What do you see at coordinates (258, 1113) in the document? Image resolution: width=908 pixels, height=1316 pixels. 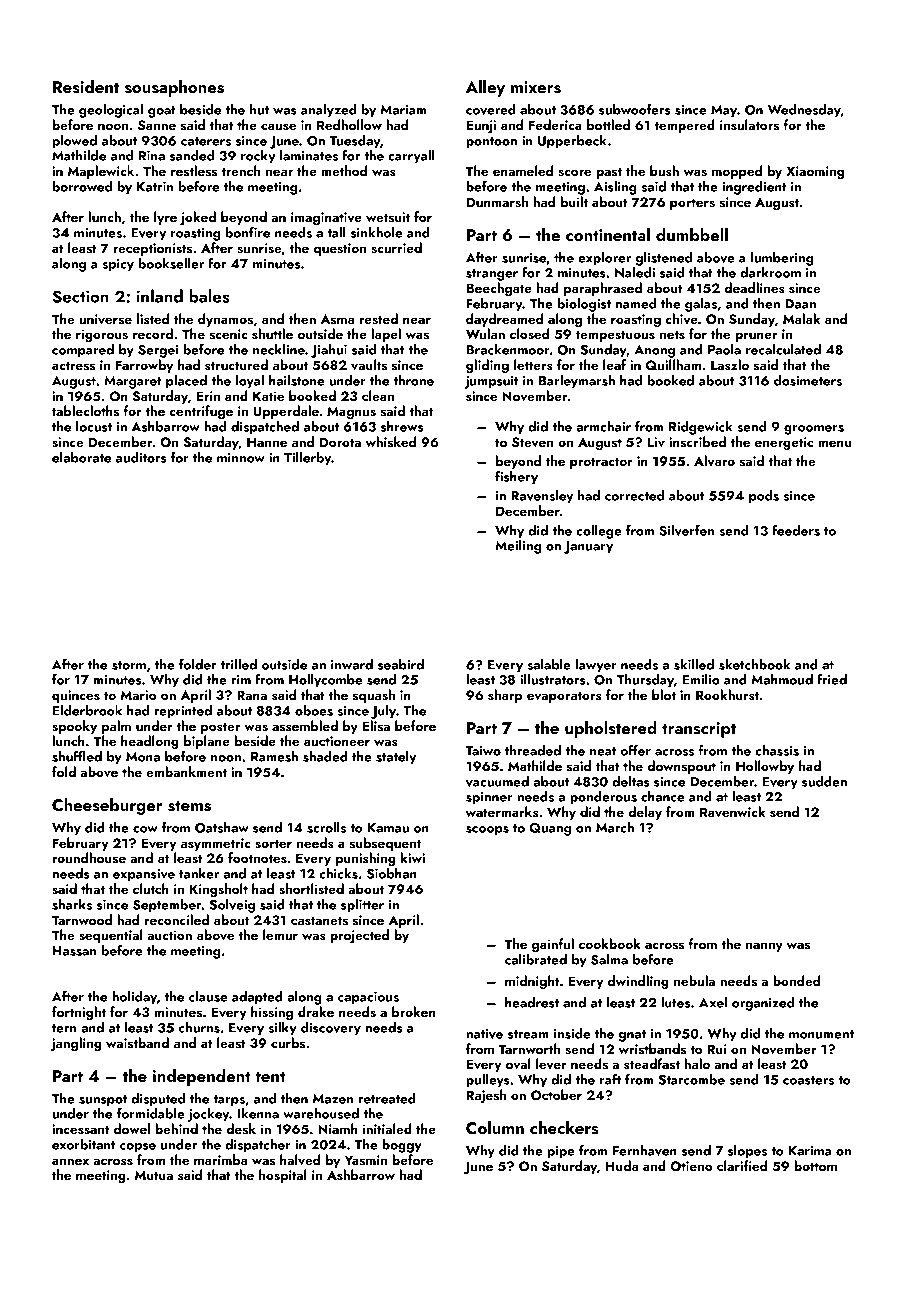 I see `Ikenna` at bounding box center [258, 1113].
